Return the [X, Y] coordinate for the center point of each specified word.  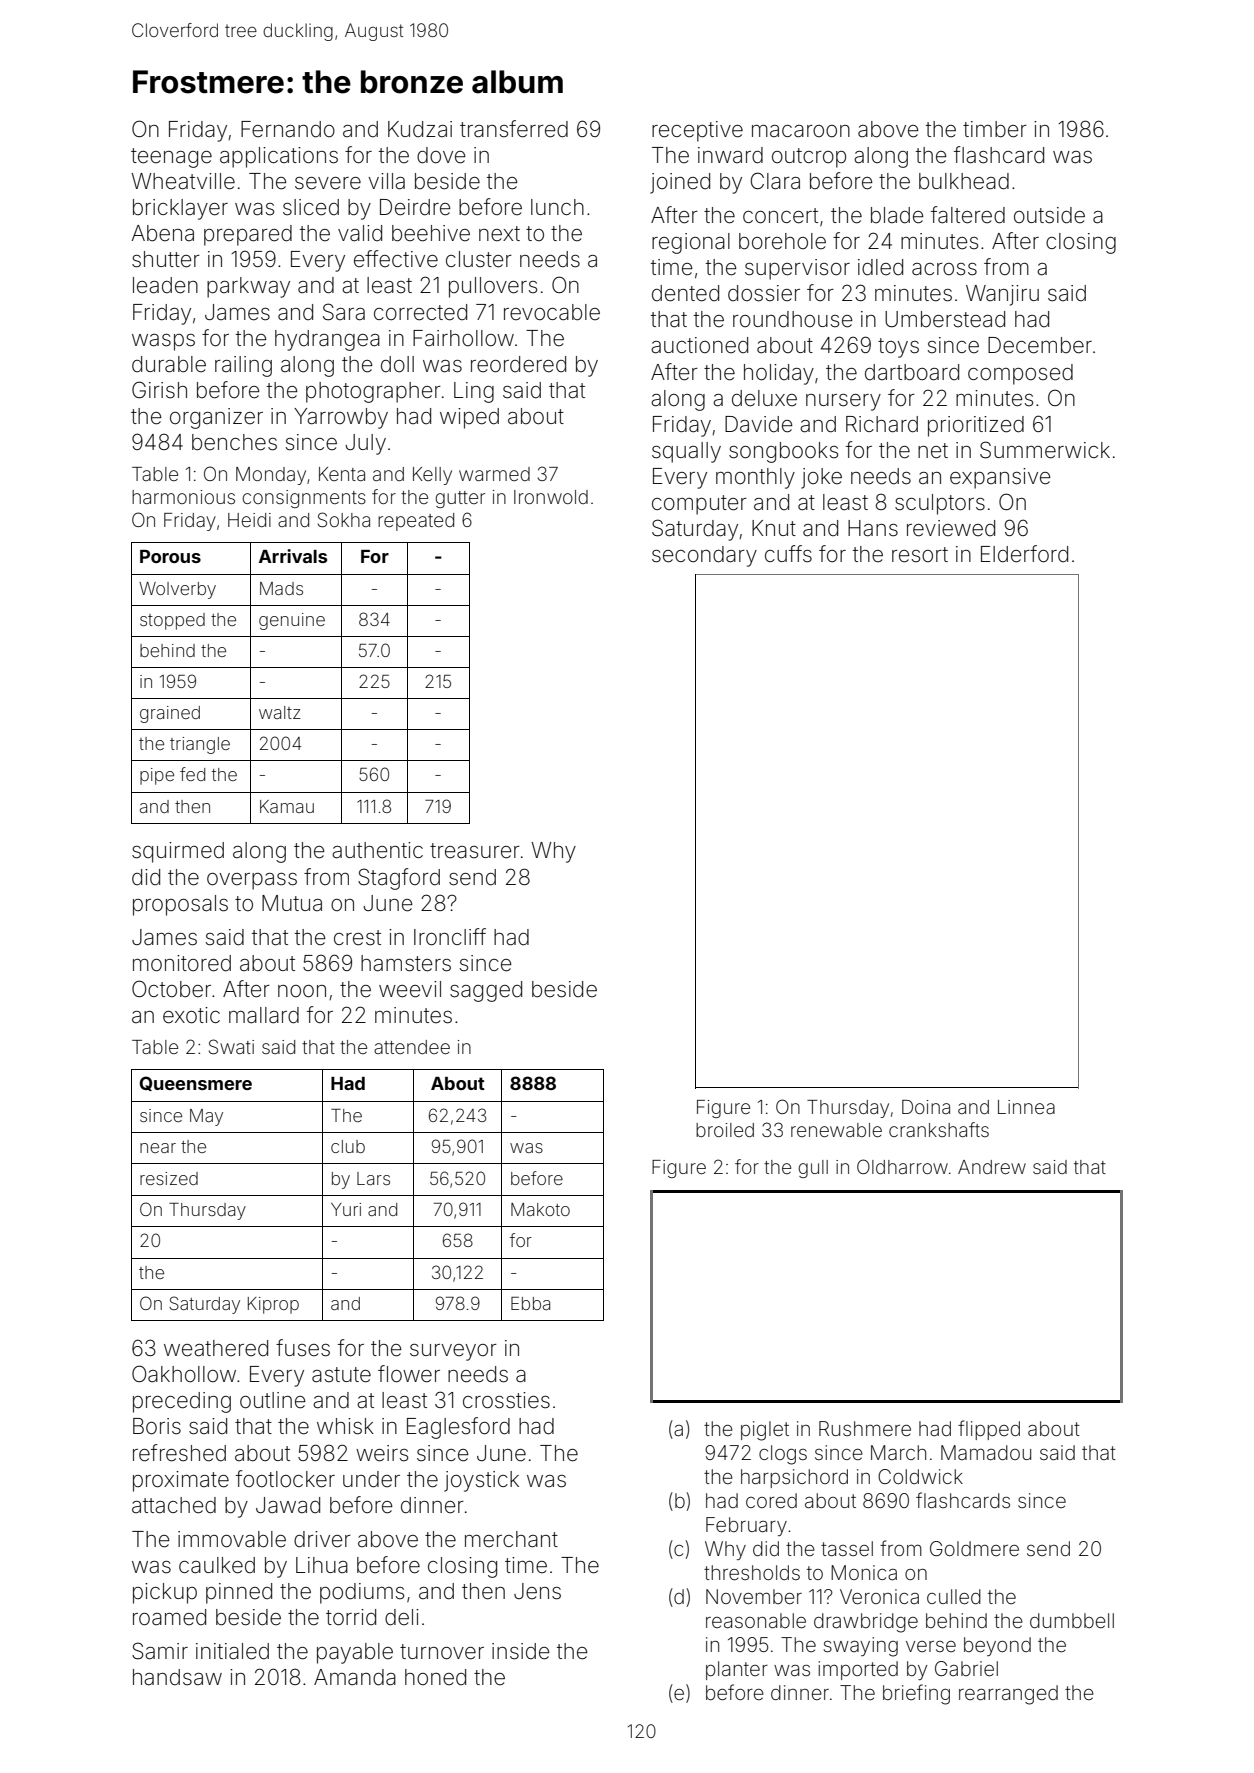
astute [341, 1375]
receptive [697, 131]
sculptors [940, 504]
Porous [170, 556]
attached [174, 1505]
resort [920, 555]
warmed [494, 474]
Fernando [288, 129]
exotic [191, 1015]
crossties [506, 1400]
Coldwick [920, 1476]
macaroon [801, 131]
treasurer [475, 851]
